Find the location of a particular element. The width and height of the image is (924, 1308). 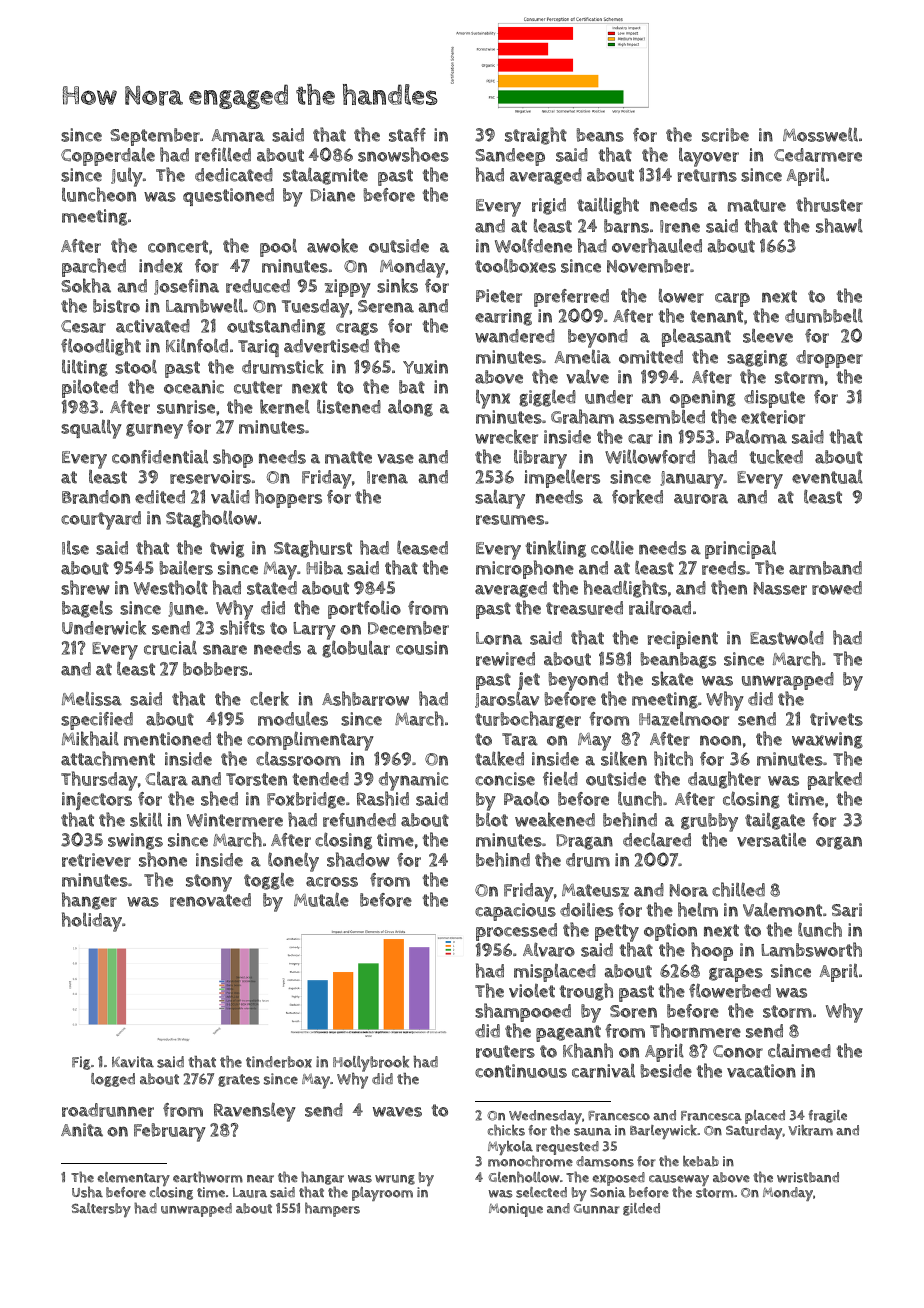

rowed is located at coordinates (837, 588).
